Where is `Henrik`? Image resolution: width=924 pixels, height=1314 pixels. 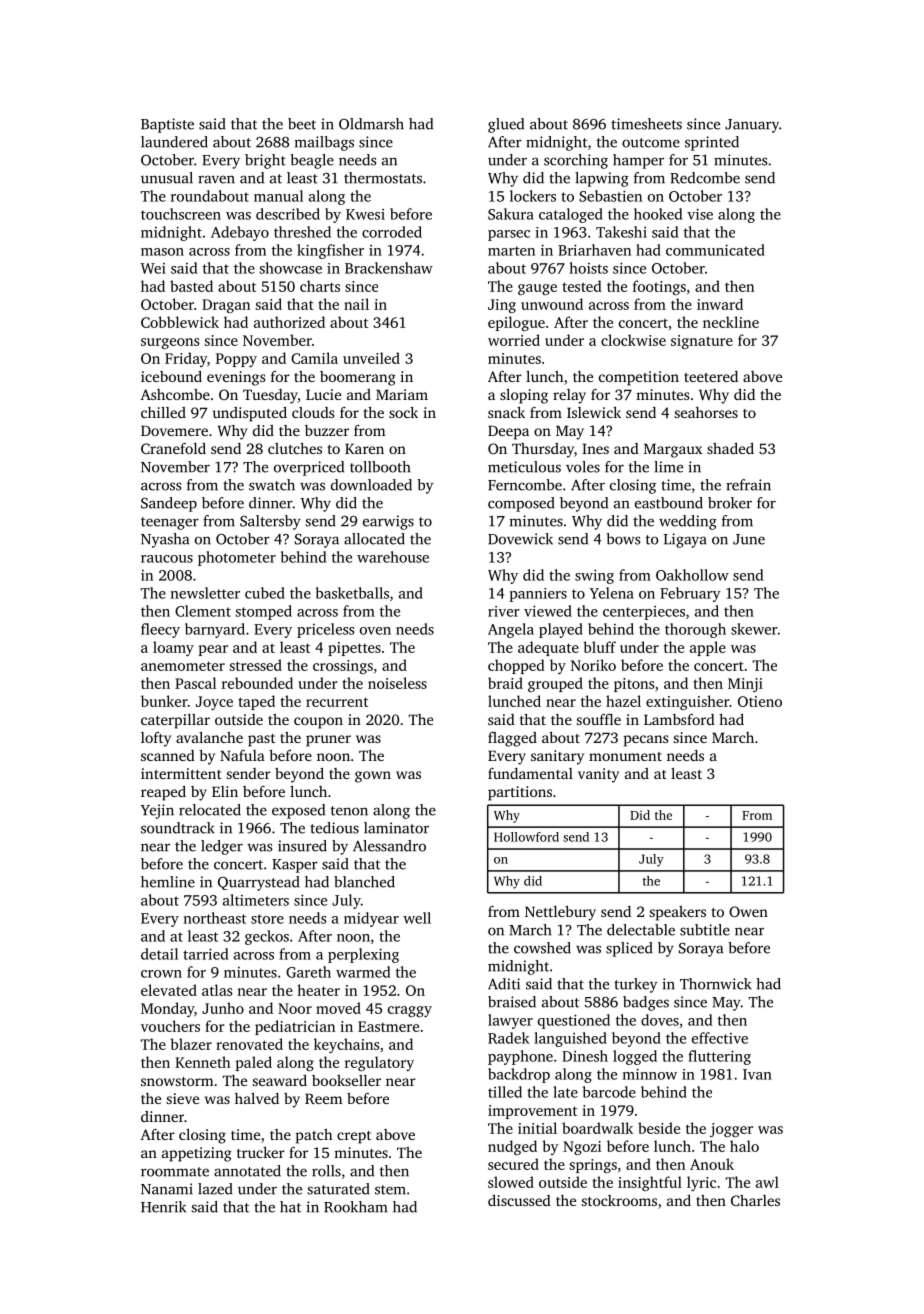 Henrik is located at coordinates (163, 1207).
